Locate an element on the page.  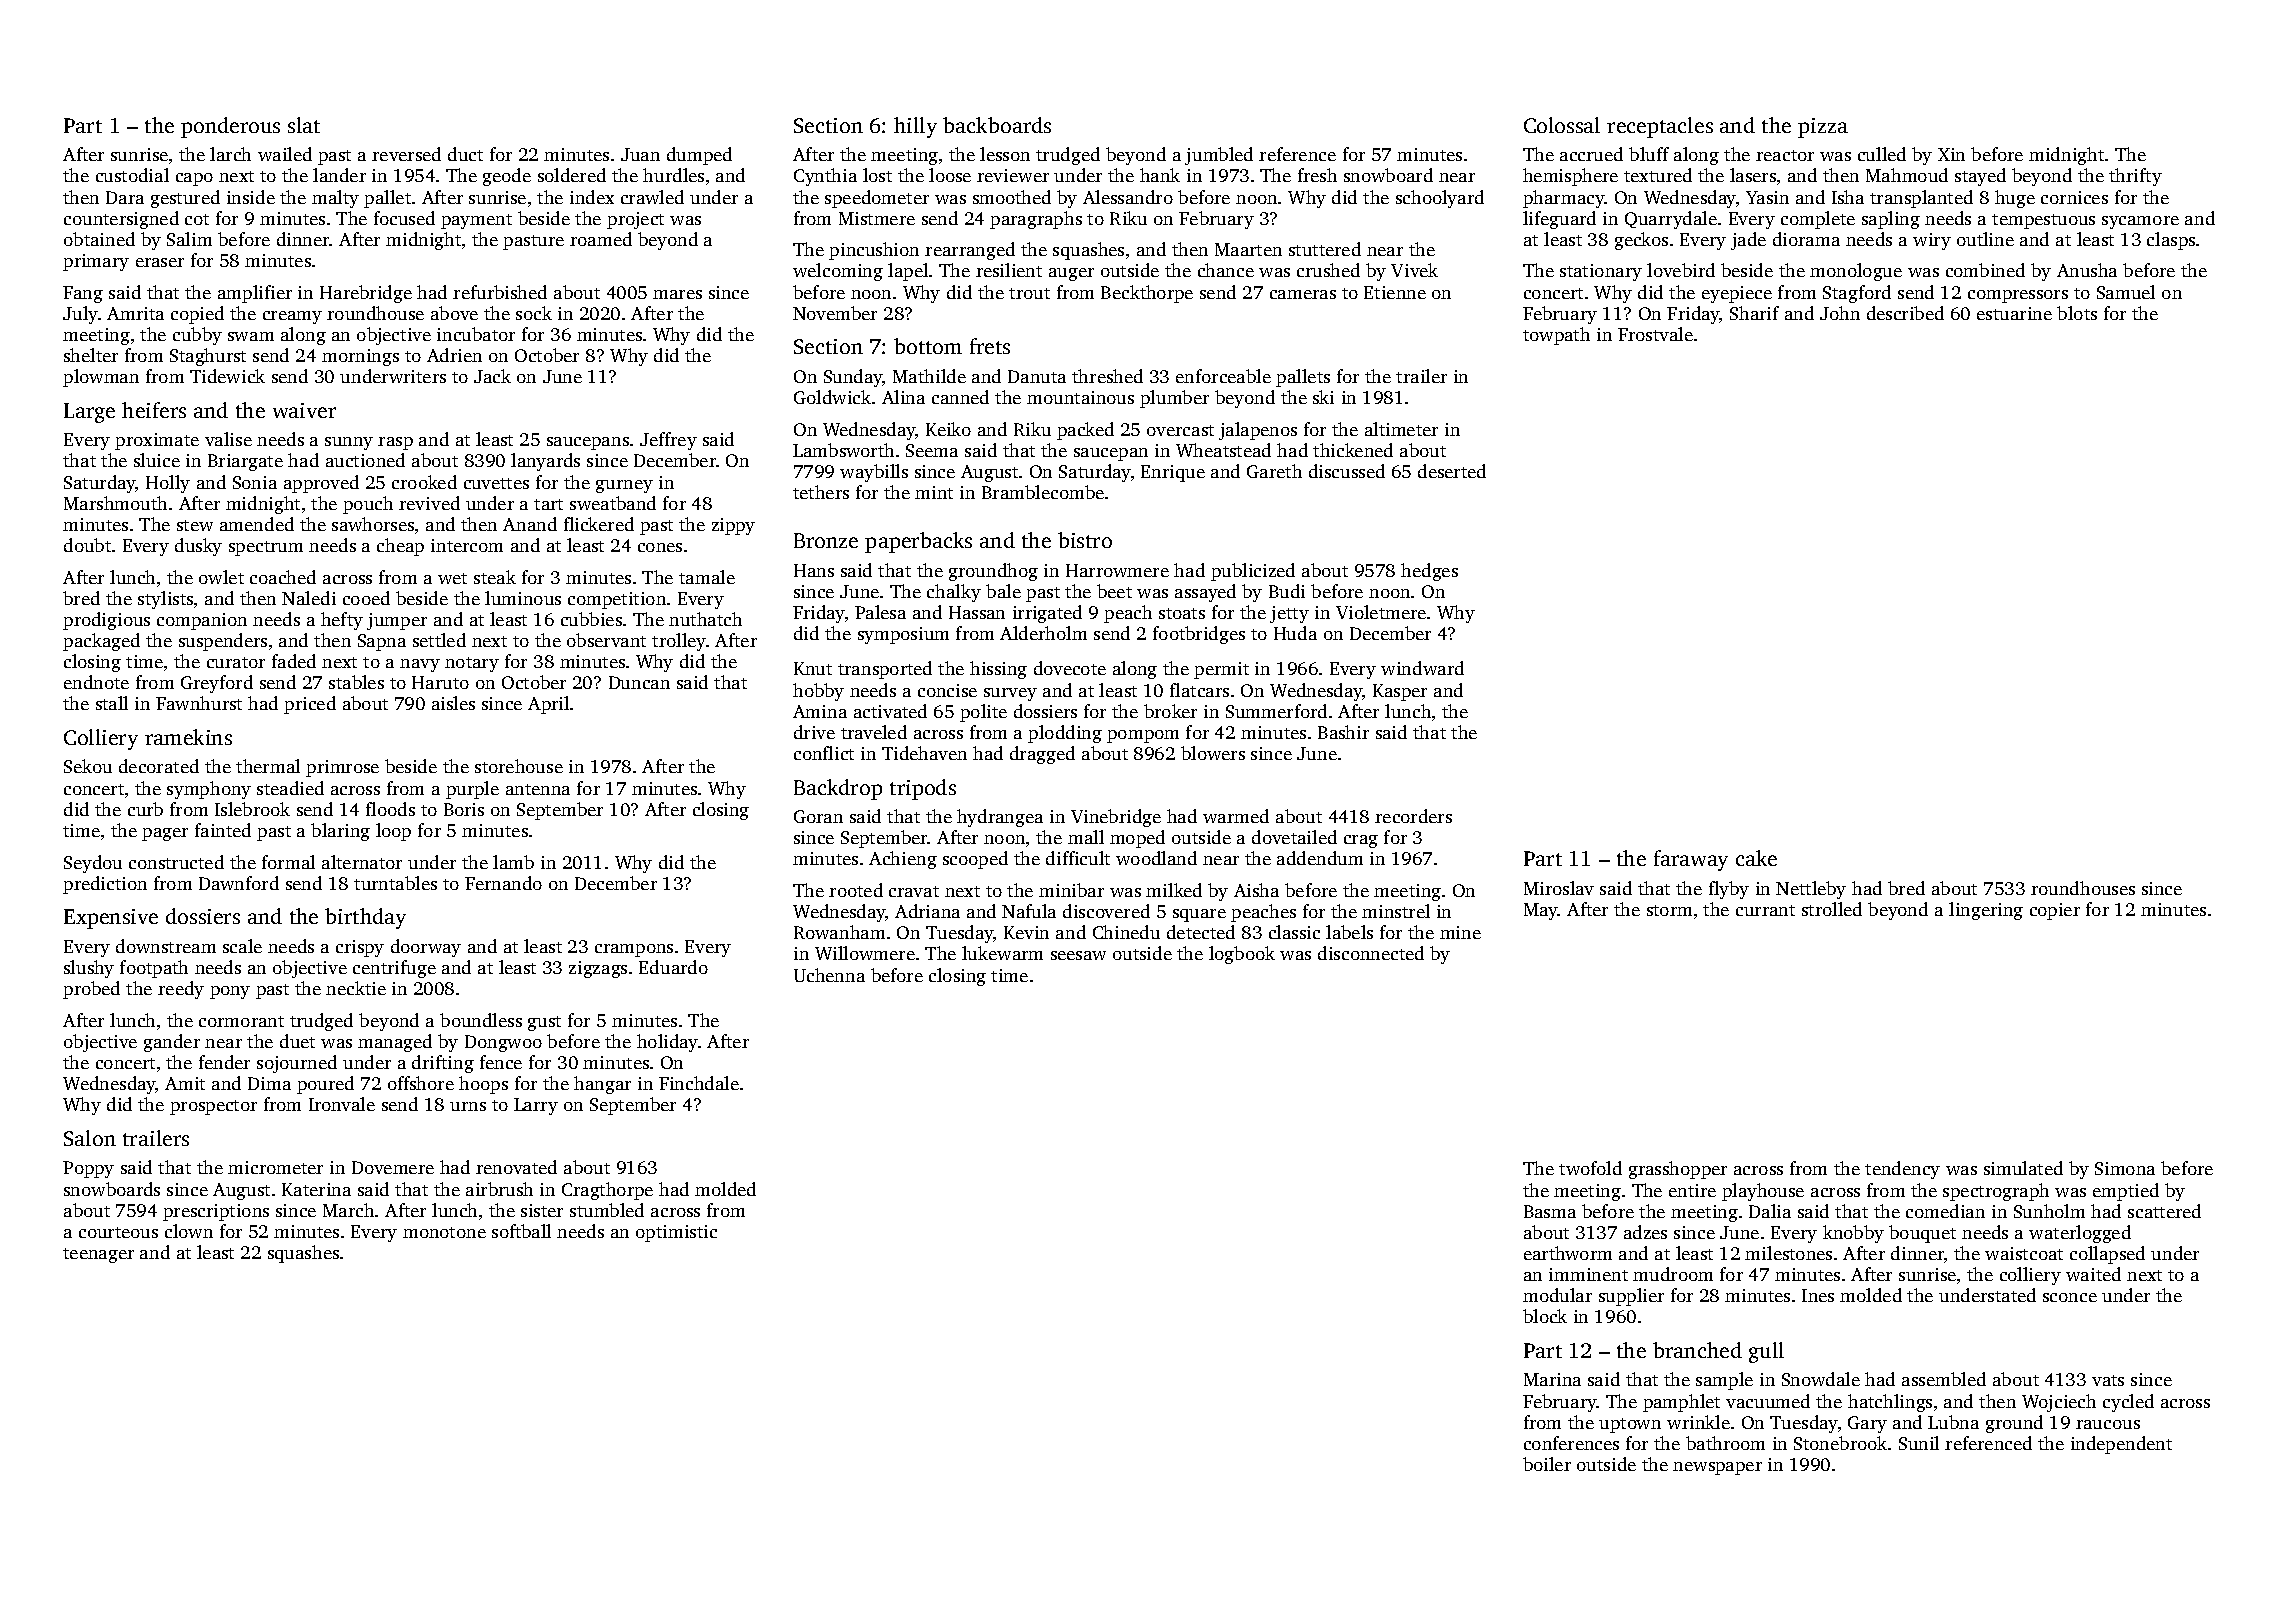
waybills is located at coordinates (874, 473).
